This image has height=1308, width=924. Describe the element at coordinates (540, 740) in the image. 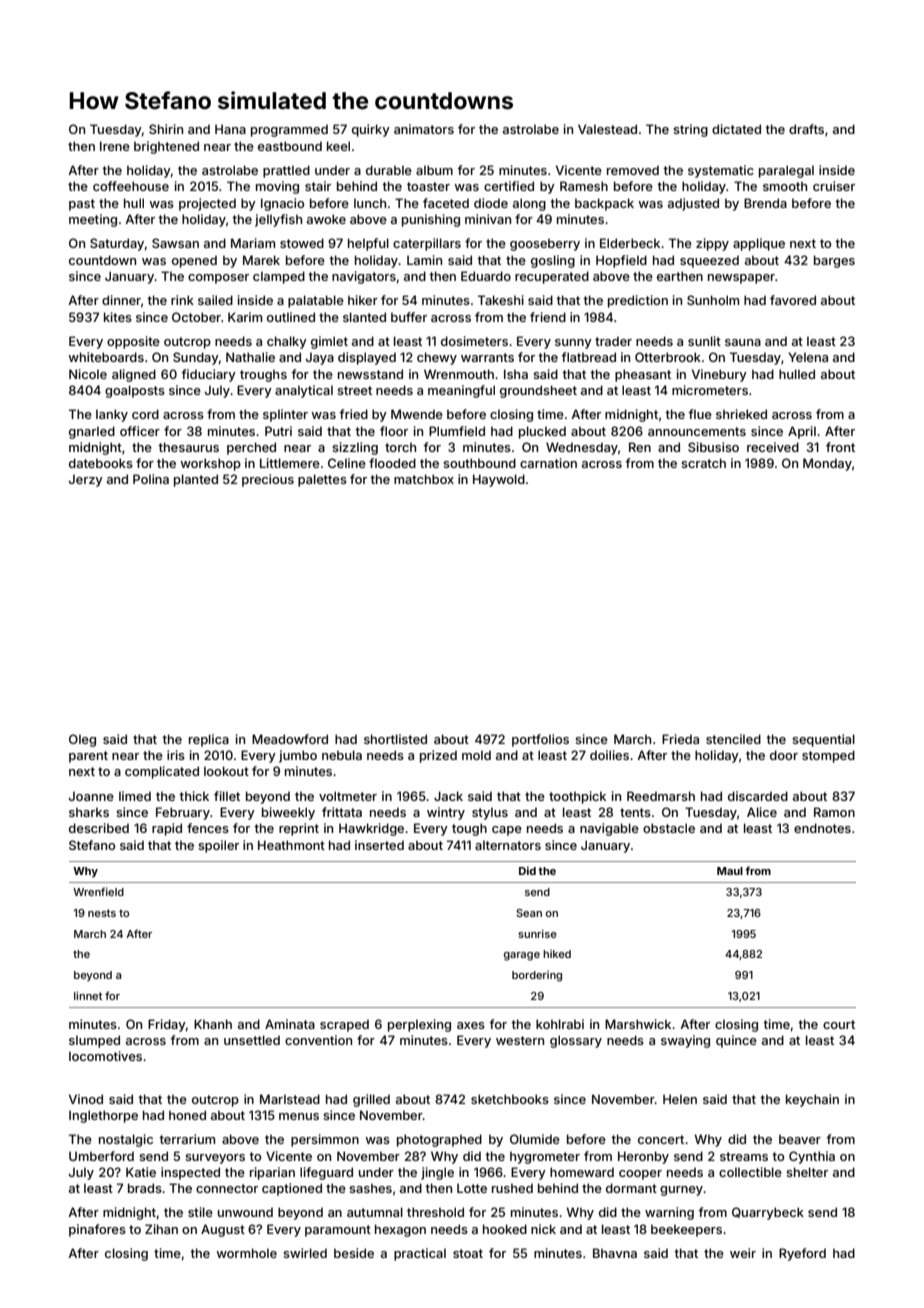

I see `portfolios` at that location.
